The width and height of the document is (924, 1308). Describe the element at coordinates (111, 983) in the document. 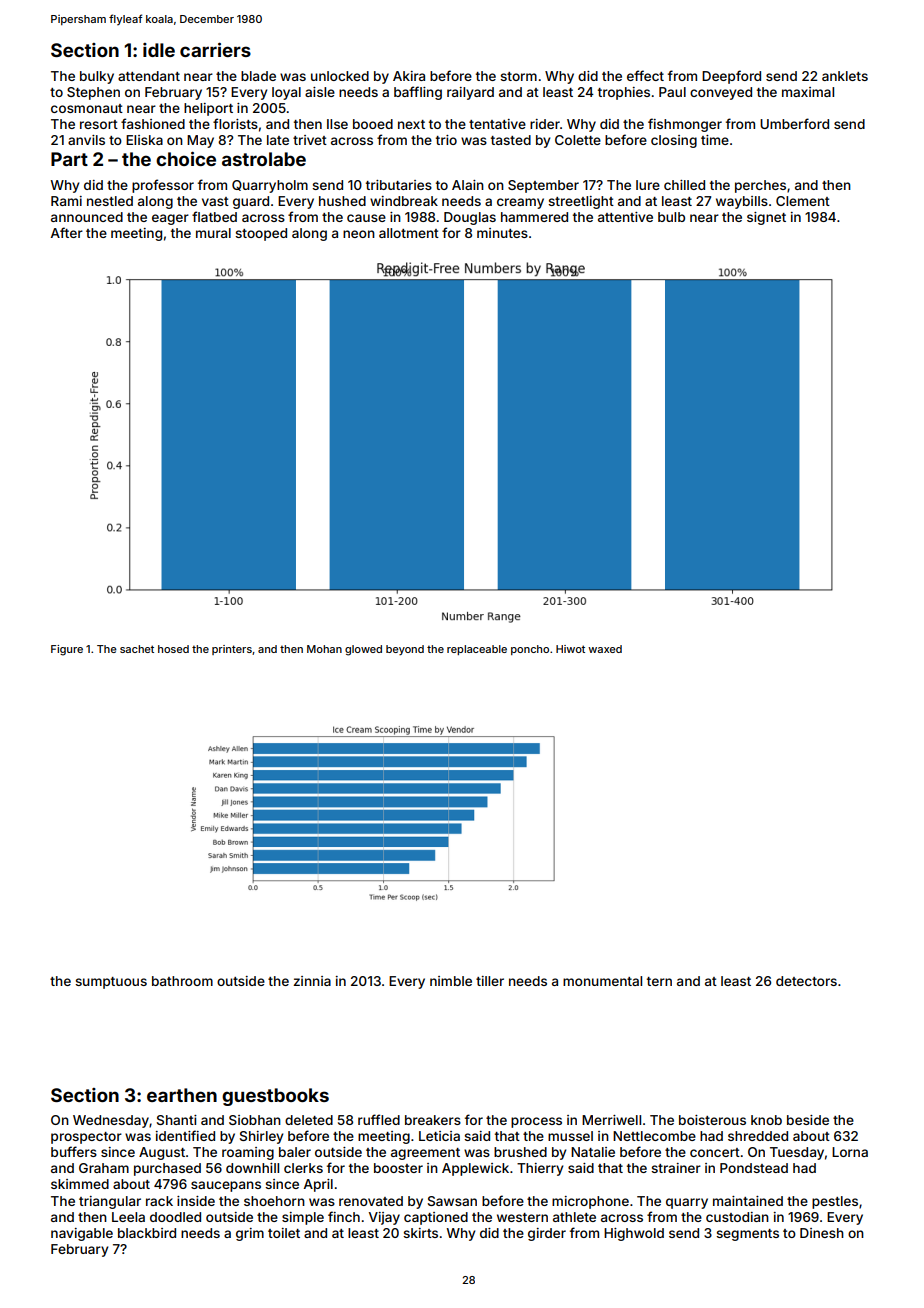

I see `sumptuous` at that location.
